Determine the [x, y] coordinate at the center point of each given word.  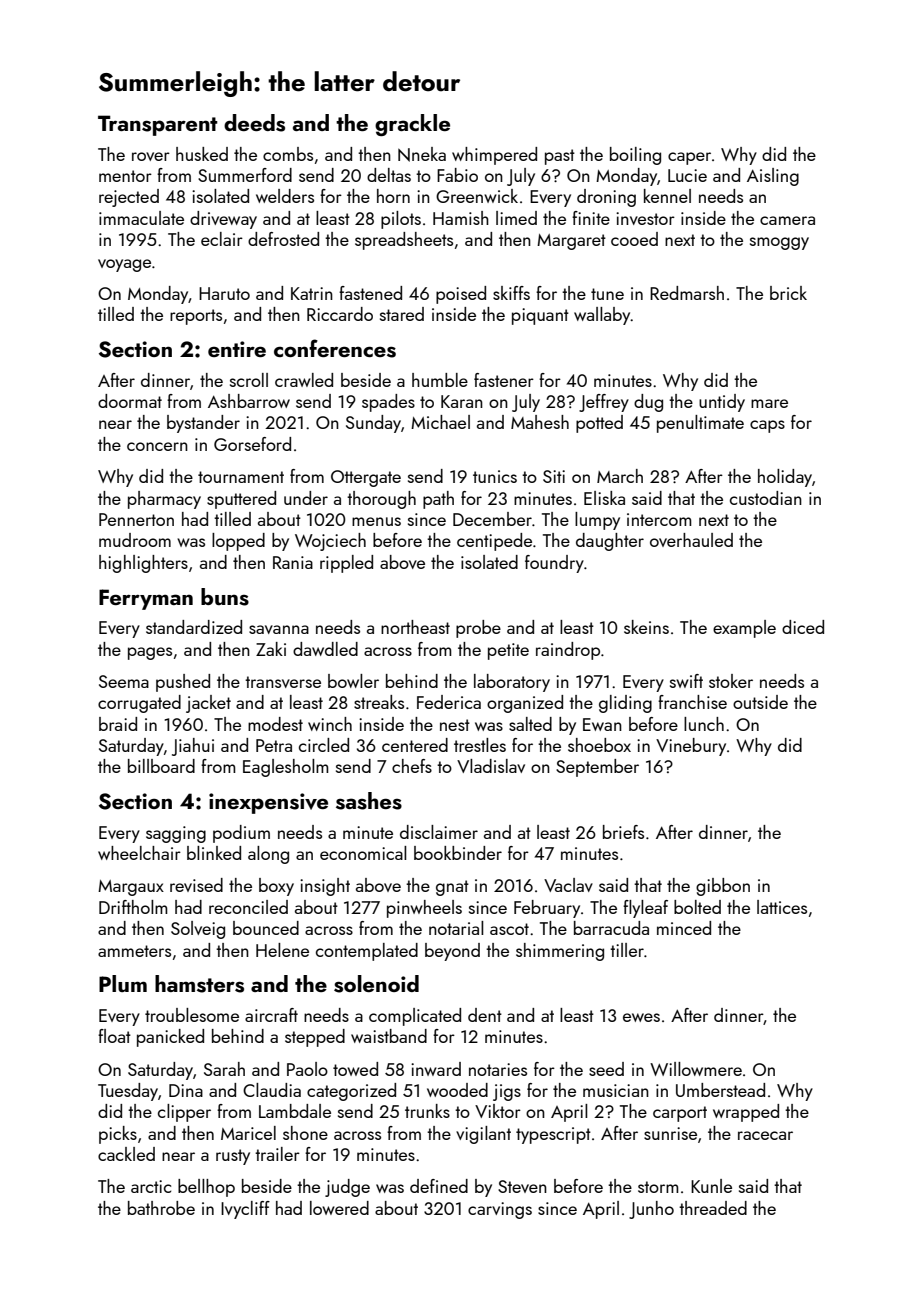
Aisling [773, 177]
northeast [415, 627]
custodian [766, 498]
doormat [130, 401]
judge [347, 1188]
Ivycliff [245, 1210]
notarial [456, 928]
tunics [495, 476]
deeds [254, 123]
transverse [283, 682]
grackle [412, 125]
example [744, 629]
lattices [782, 907]
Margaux [131, 888]
